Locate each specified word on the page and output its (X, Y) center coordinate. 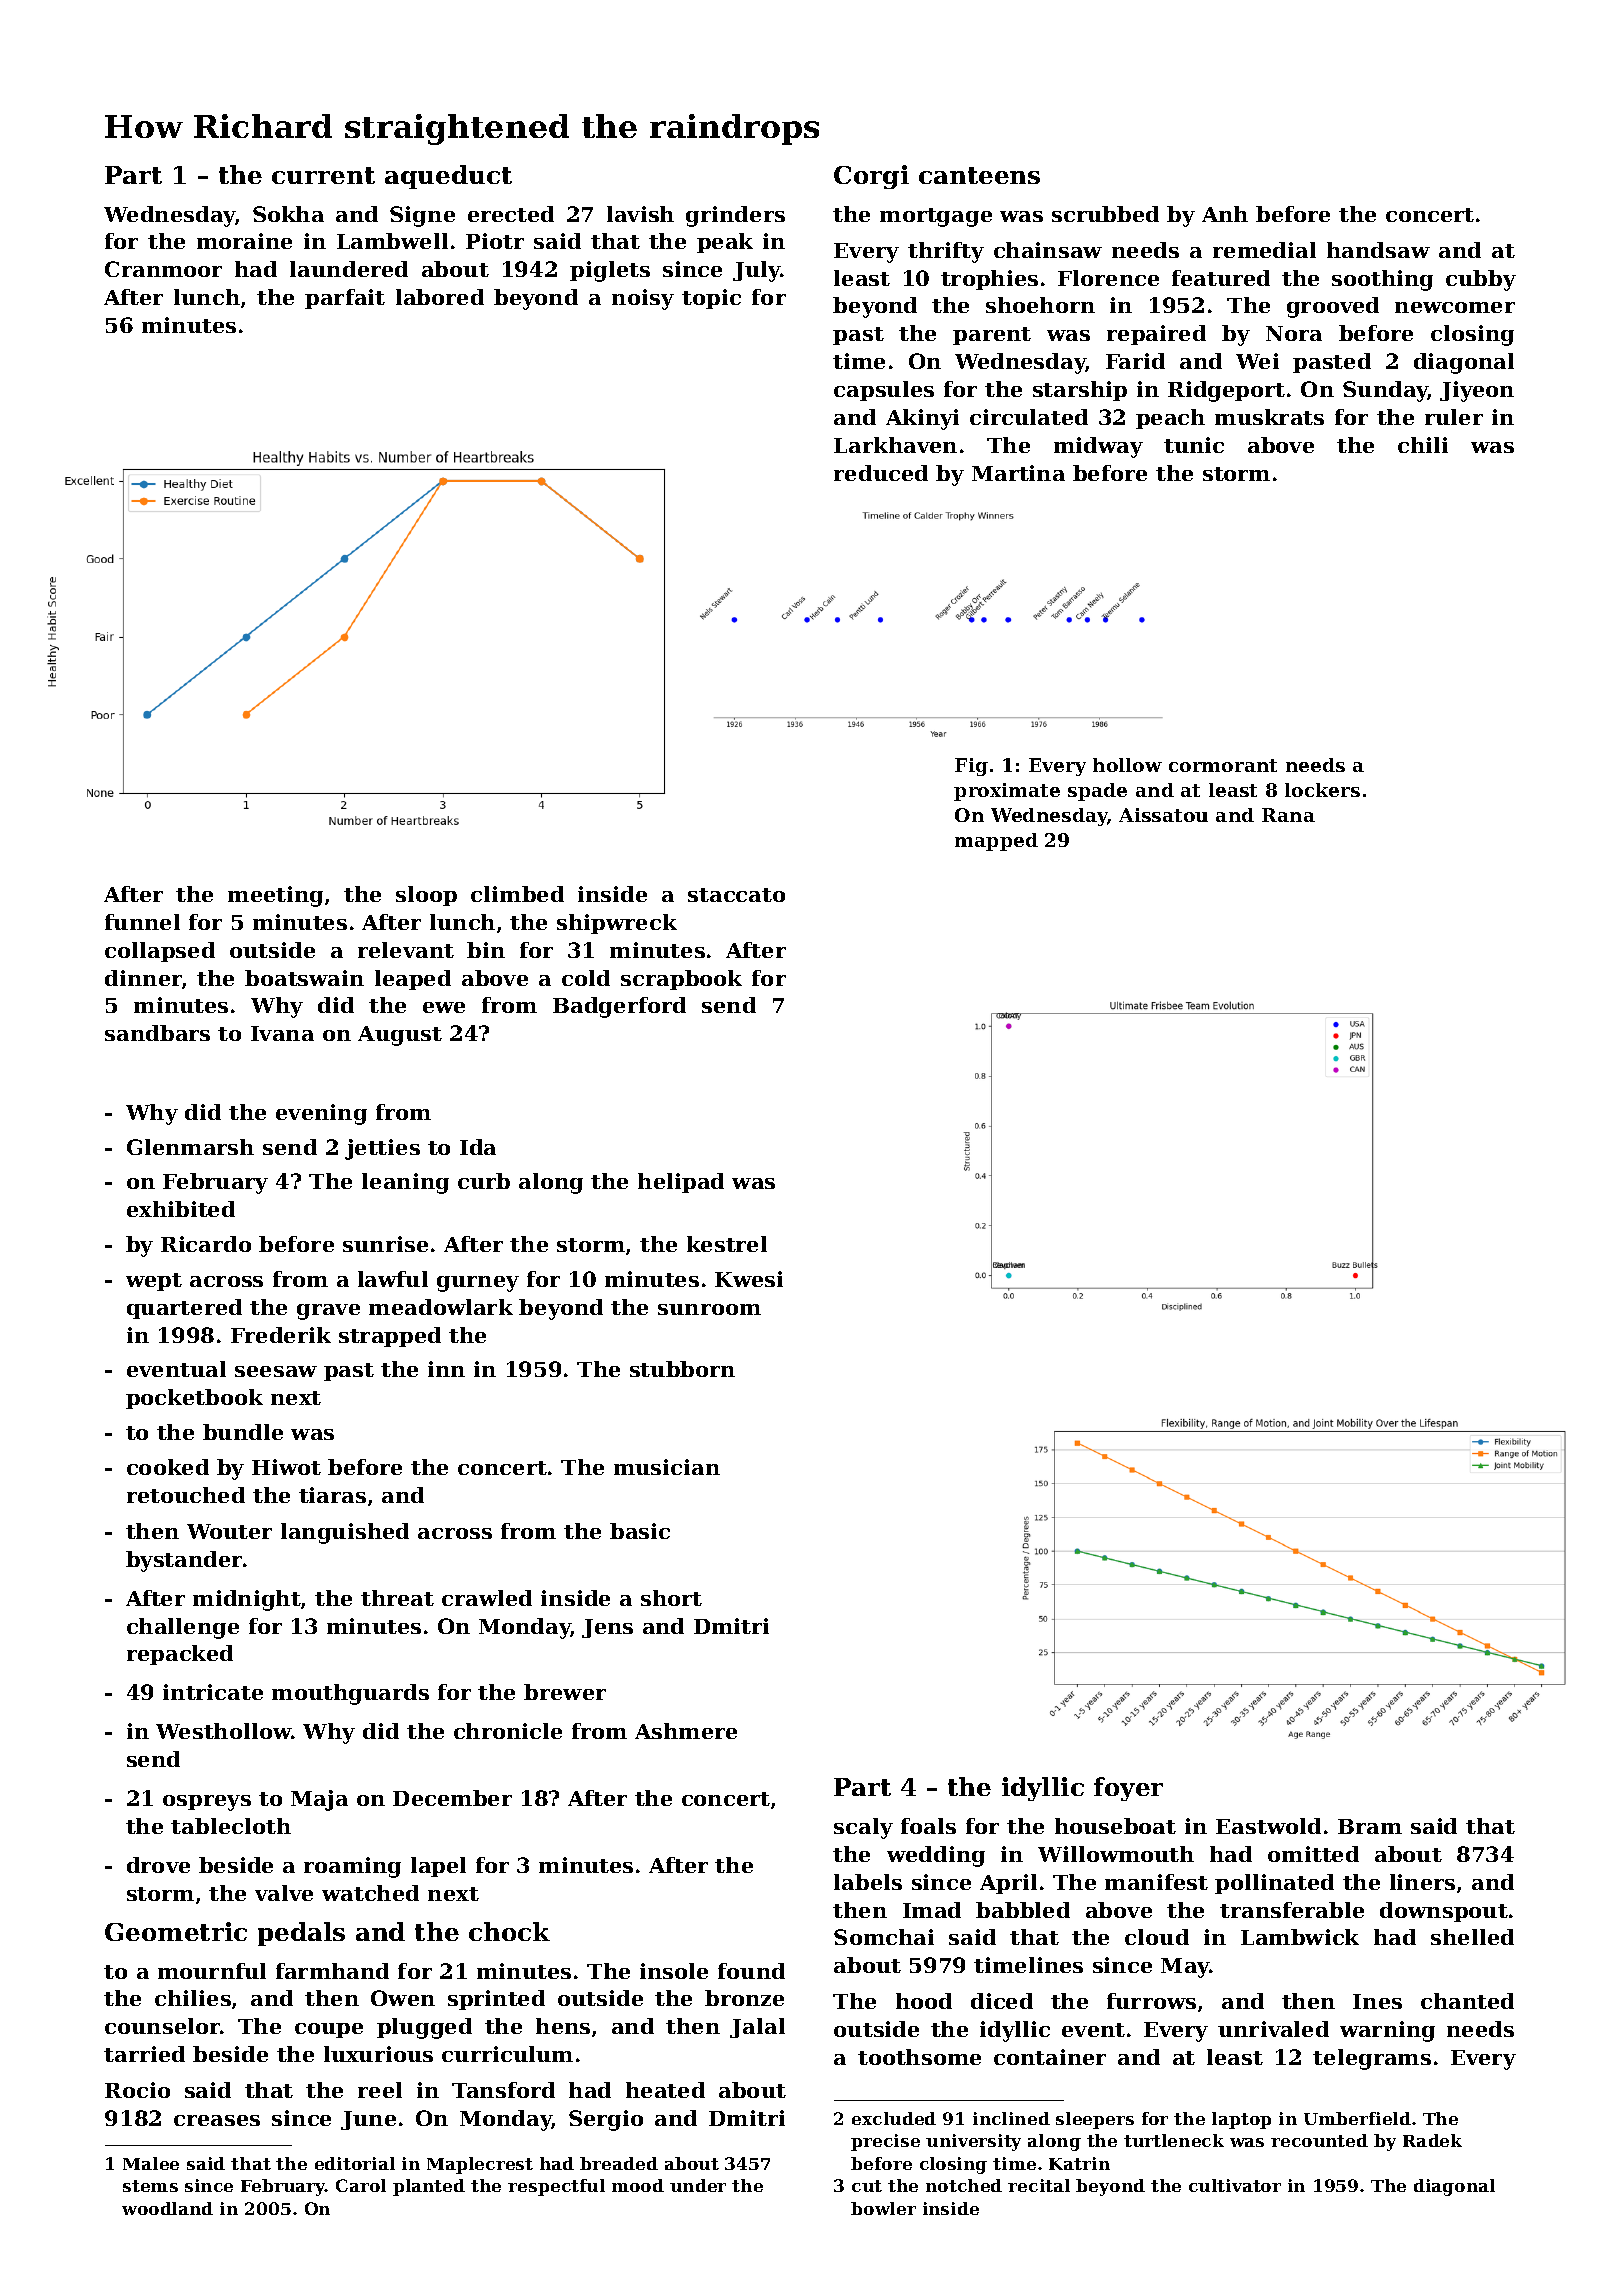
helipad (681, 1183)
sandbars (157, 1033)
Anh (1225, 214)
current (323, 175)
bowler (883, 2208)
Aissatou (1163, 815)
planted (429, 2187)
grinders (735, 216)
